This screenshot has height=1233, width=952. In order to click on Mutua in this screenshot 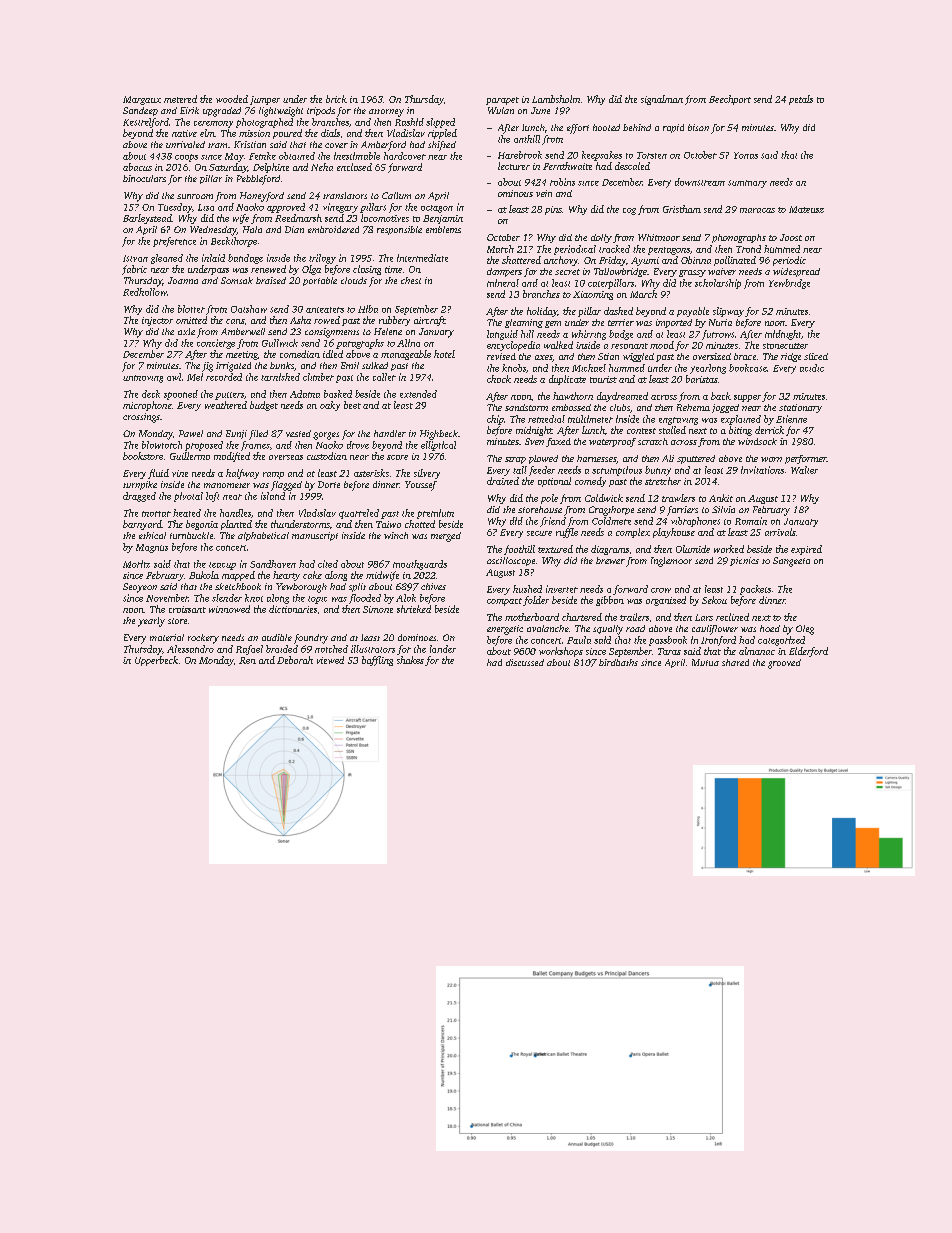, I will do `click(705, 662)`.
